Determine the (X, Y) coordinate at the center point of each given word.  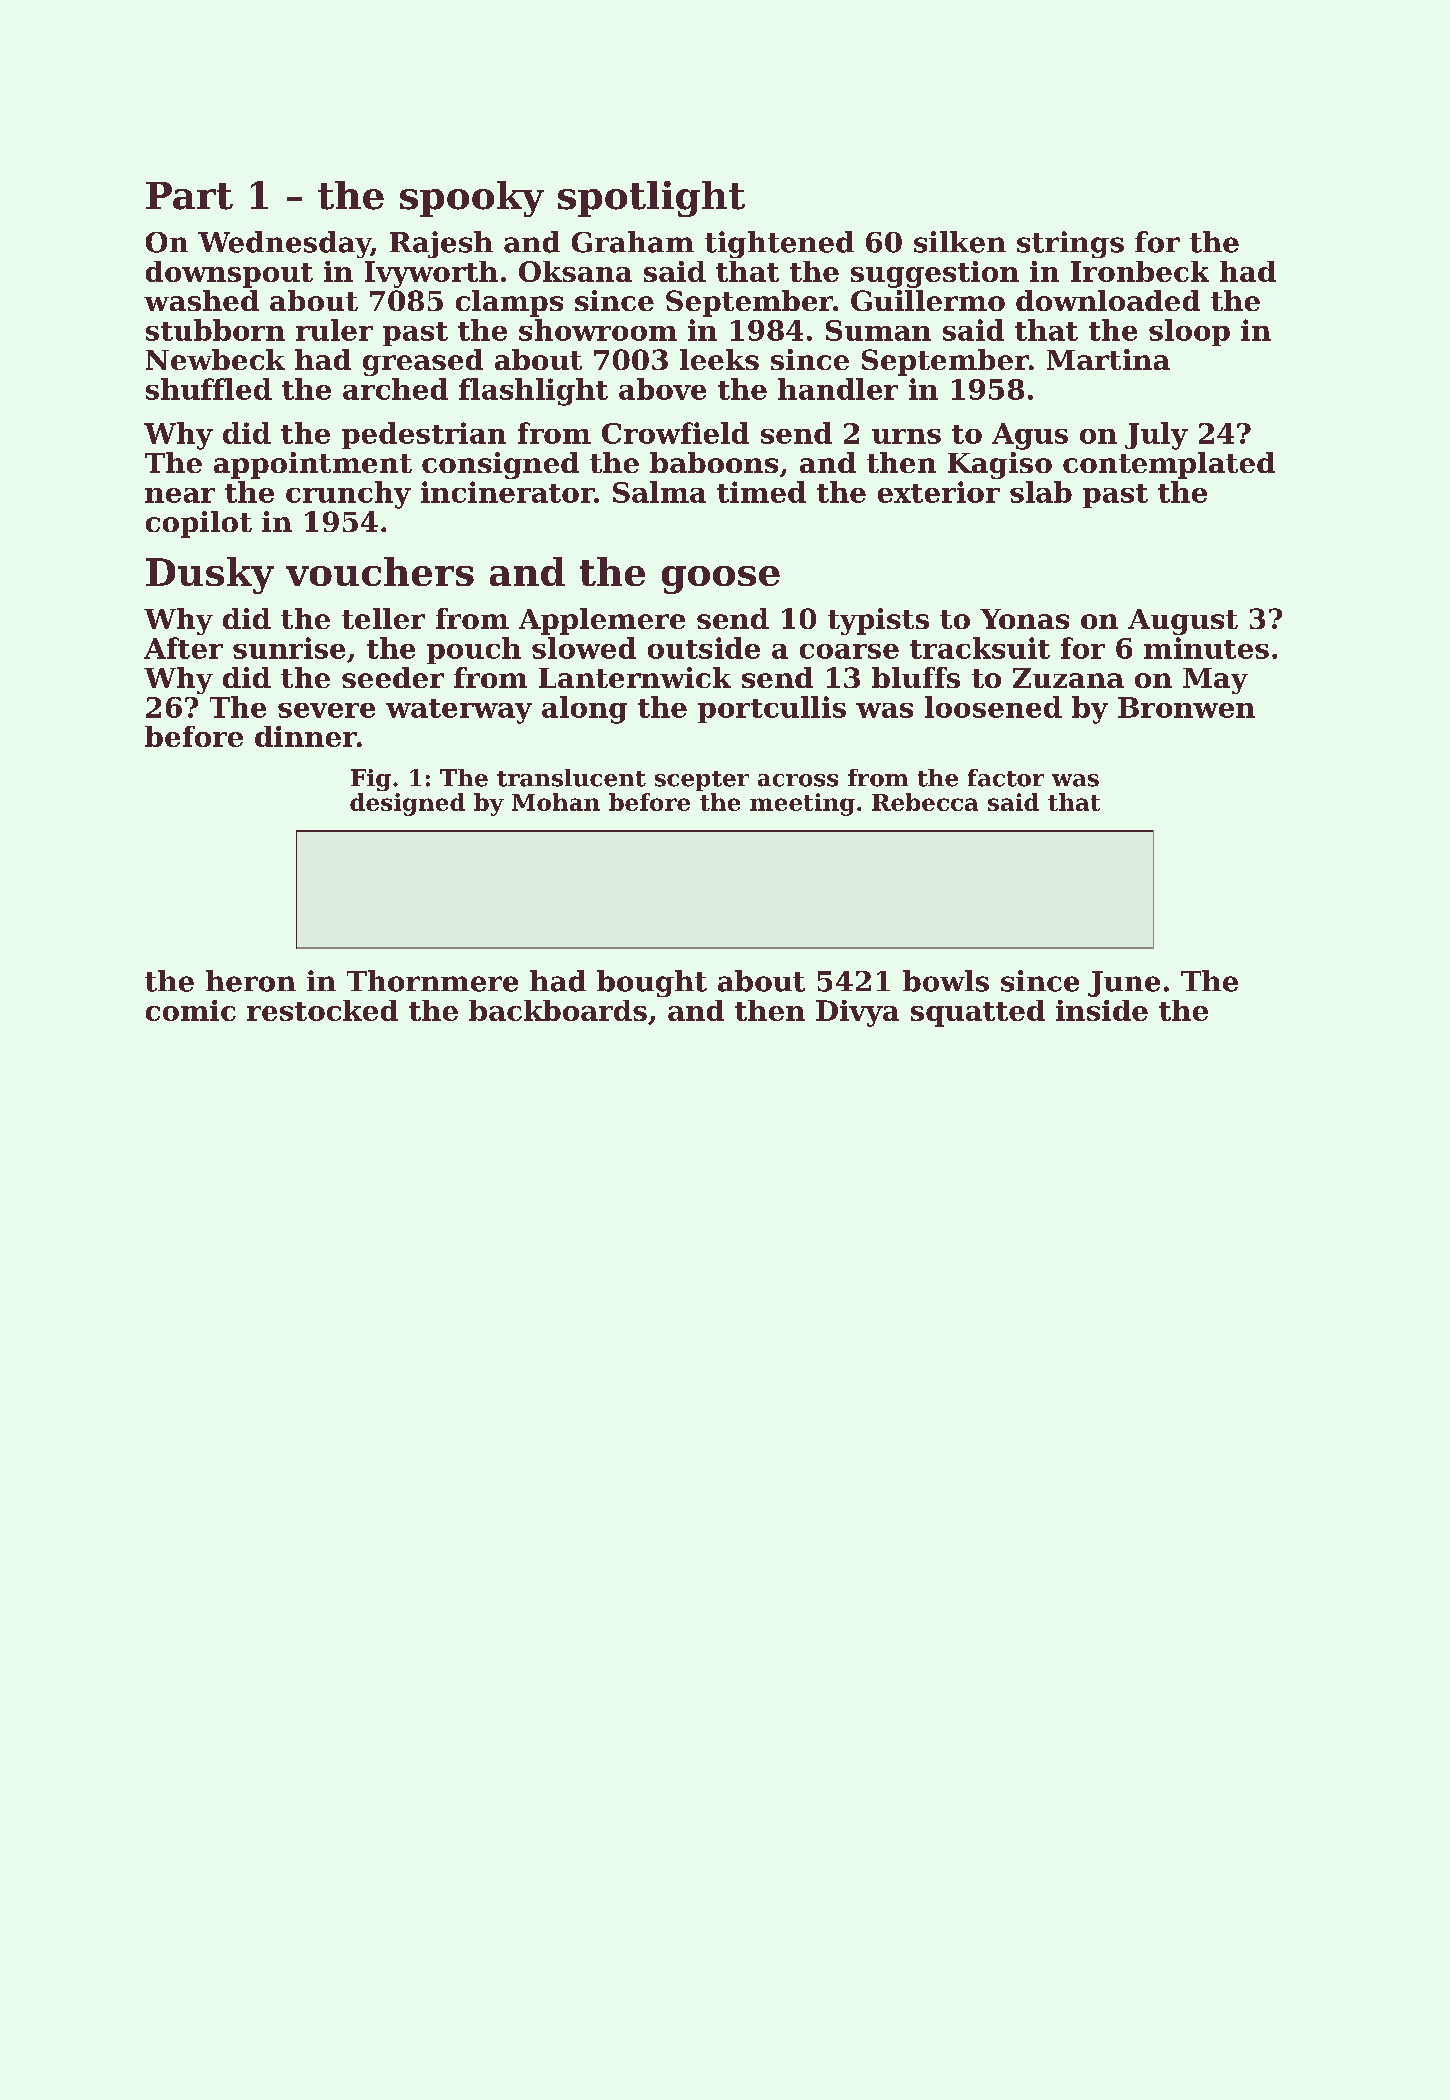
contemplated (1169, 465)
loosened (993, 707)
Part (189, 196)
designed (407, 804)
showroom (598, 330)
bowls (946, 981)
